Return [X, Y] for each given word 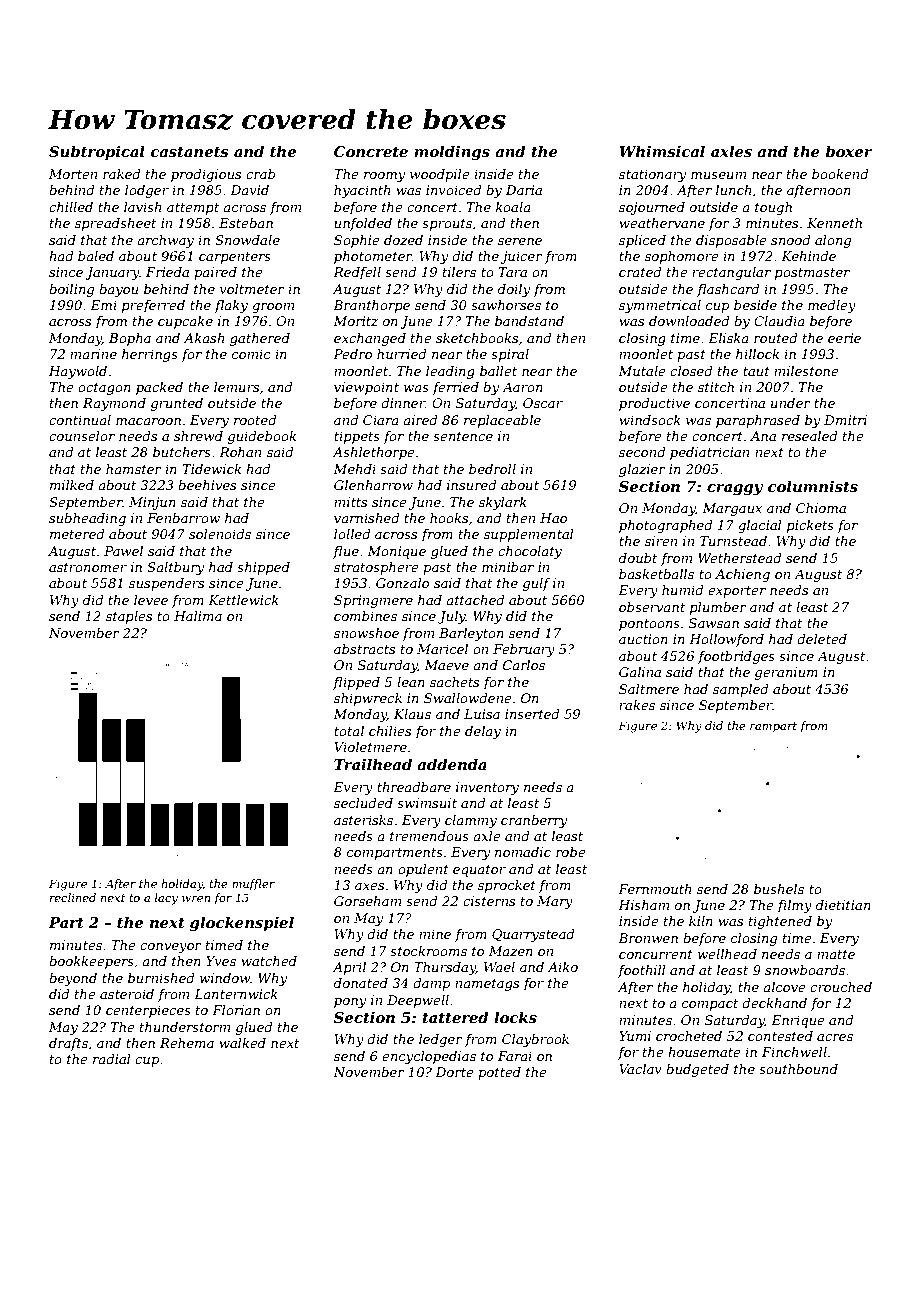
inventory [487, 788]
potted [499, 1073]
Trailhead [373, 764]
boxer [849, 151]
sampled [741, 690]
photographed [666, 526]
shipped [263, 568]
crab [261, 174]
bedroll [492, 469]
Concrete [371, 151]
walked [242, 1043]
